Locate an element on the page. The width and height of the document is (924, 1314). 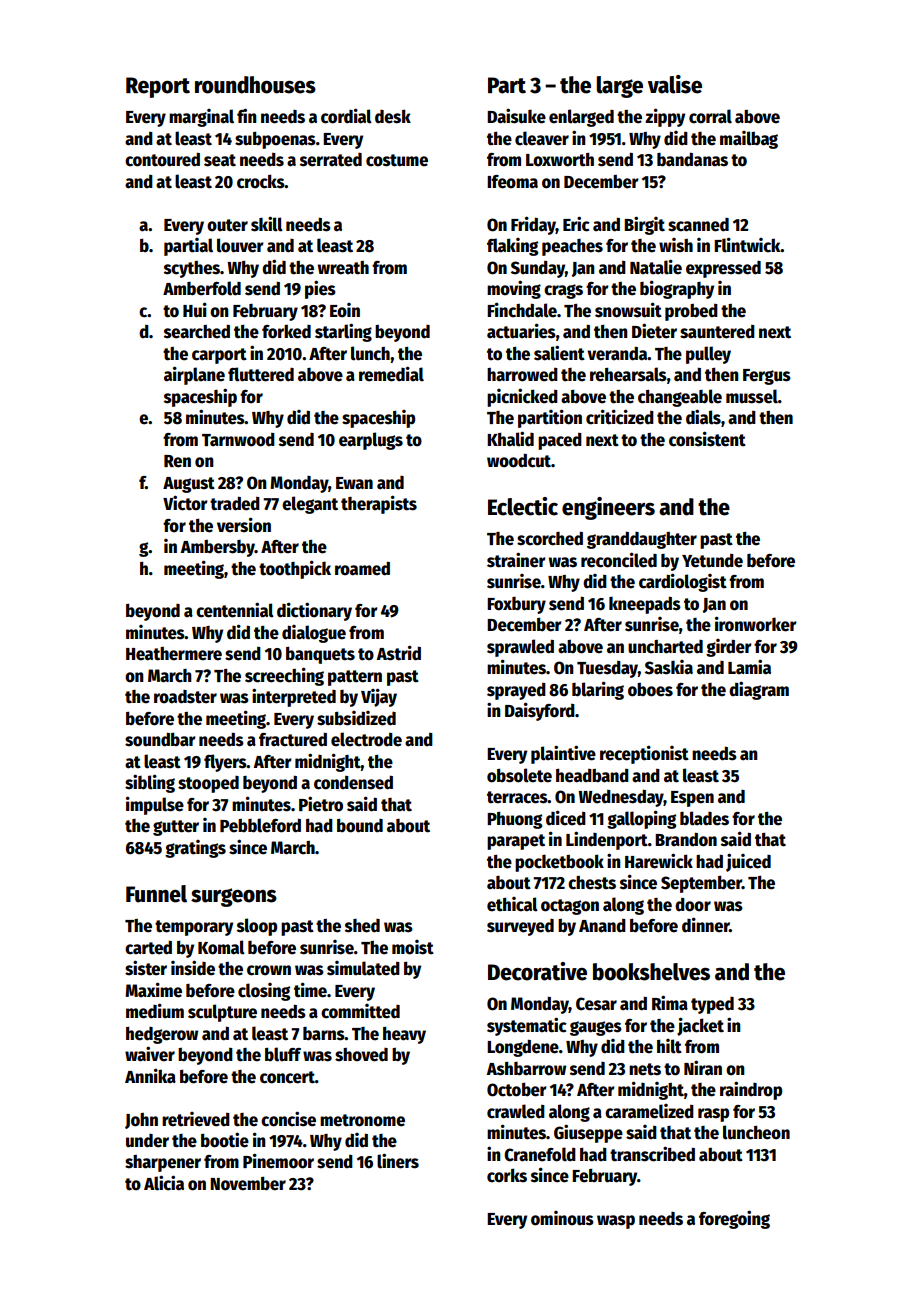
girder is located at coordinates (729, 648).
